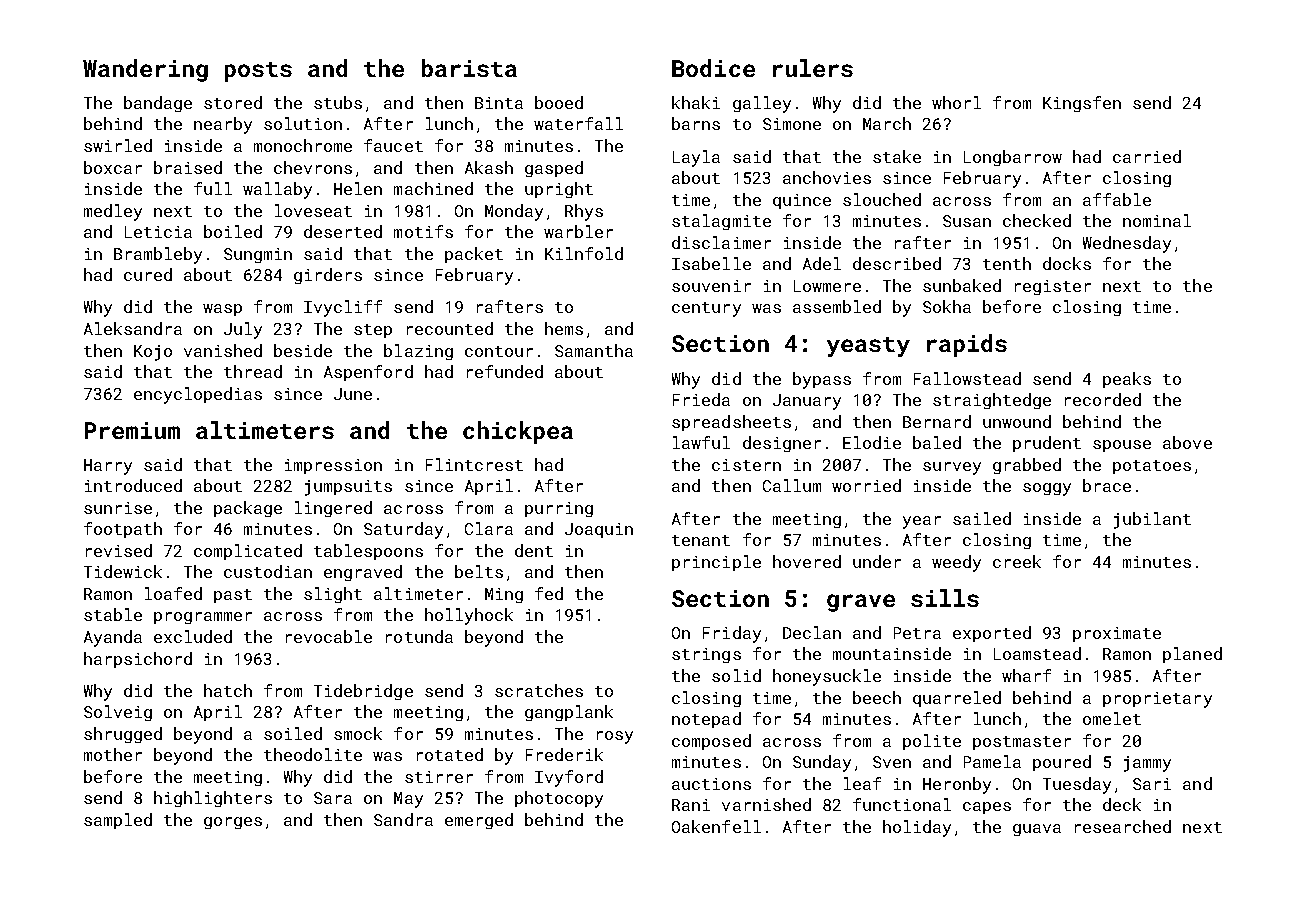 Image resolution: width=1308 pixels, height=924 pixels. I want to click on Oakenfell, so click(716, 826).
